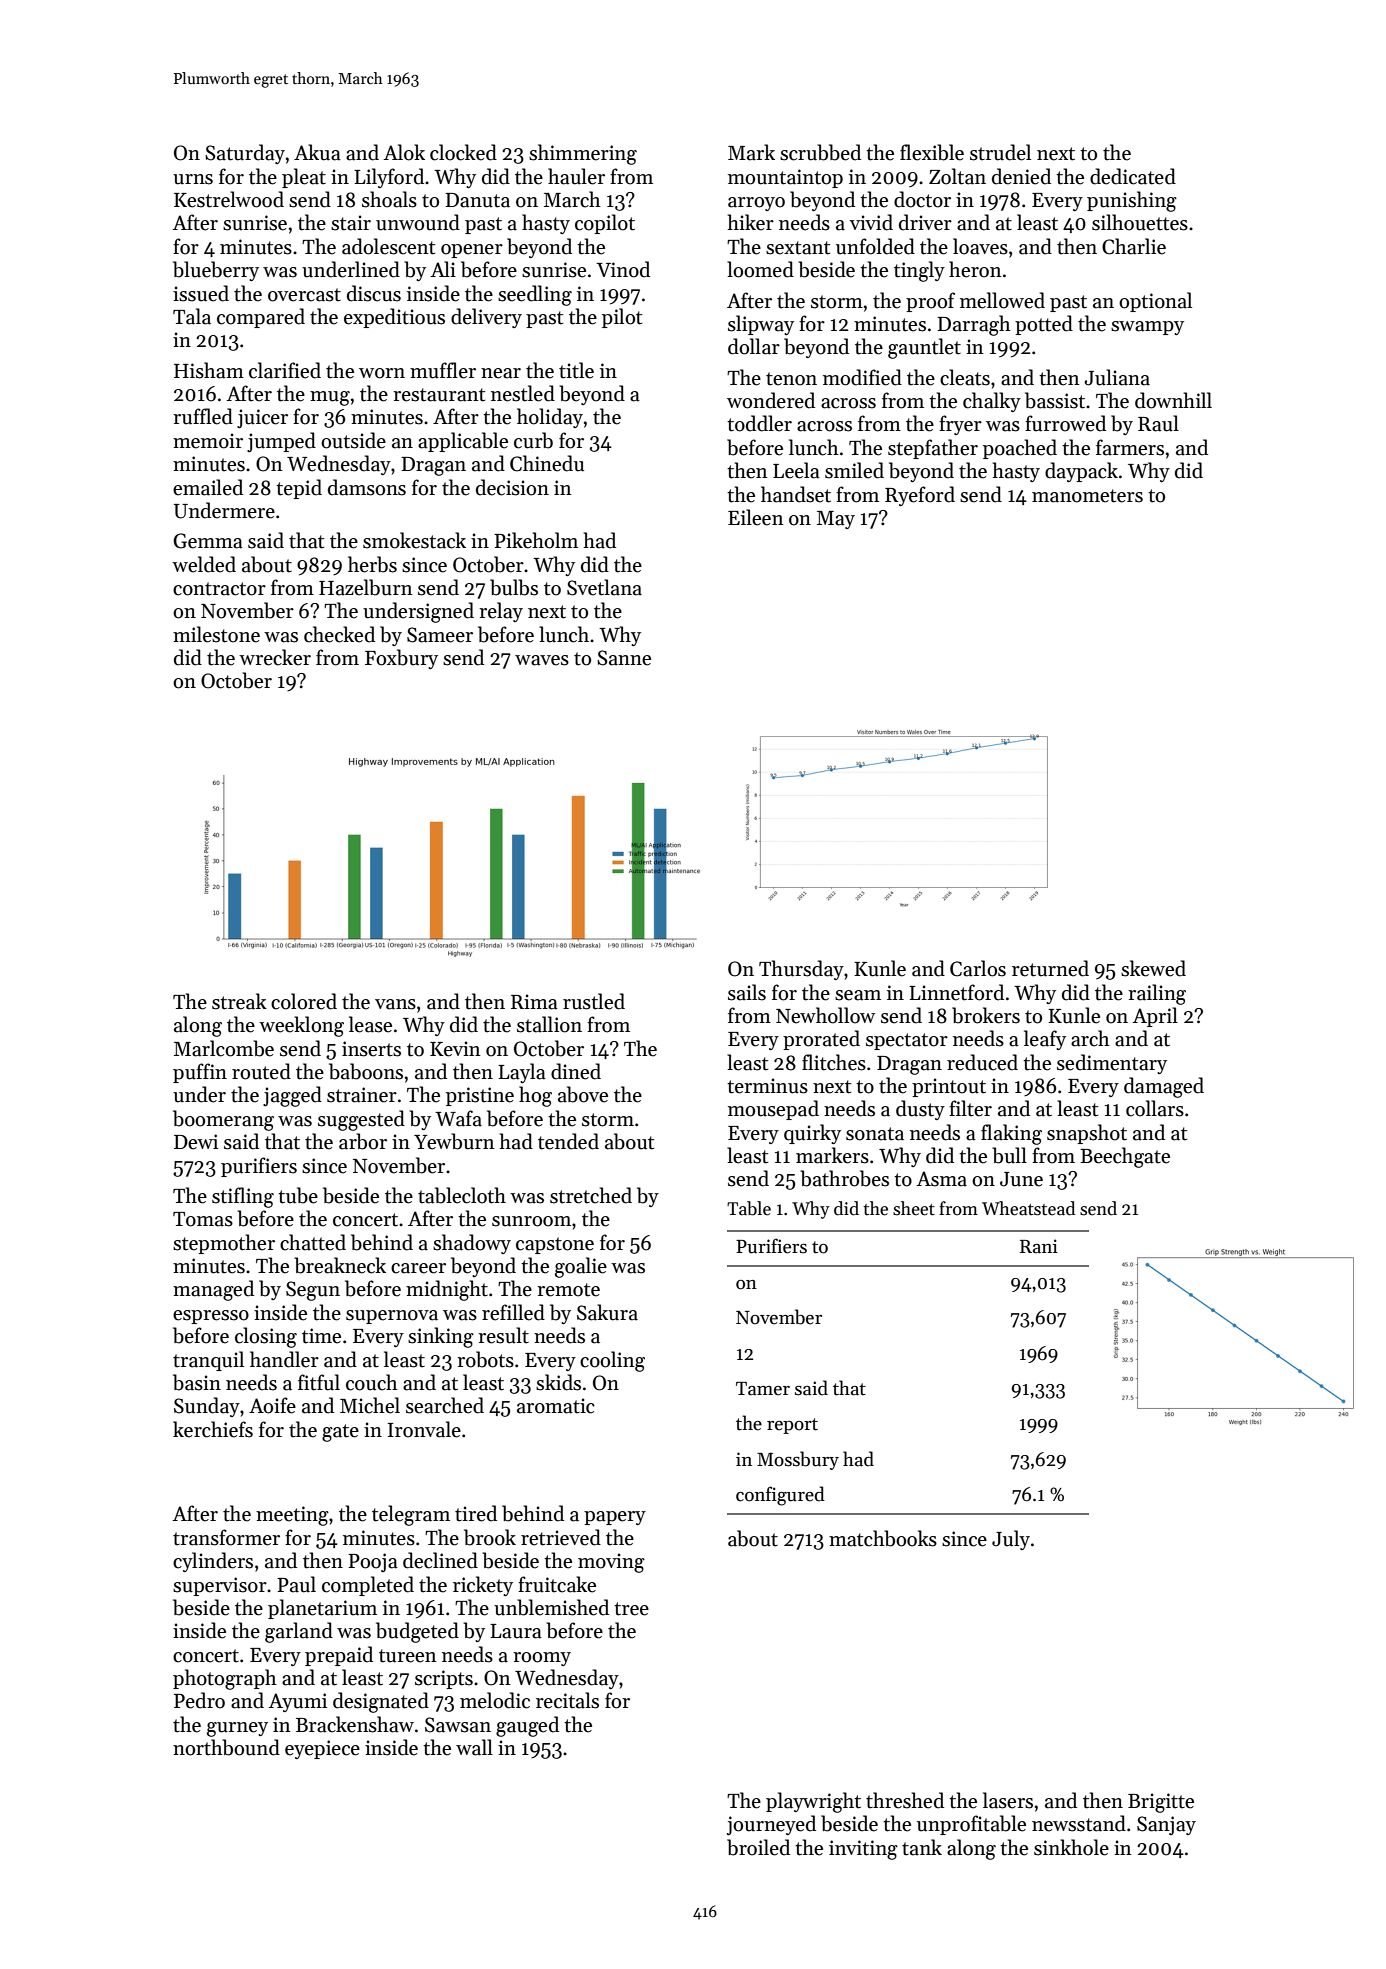 The height and width of the document is (1969, 1386). Describe the element at coordinates (631, 1609) in the document. I see `tree` at that location.
